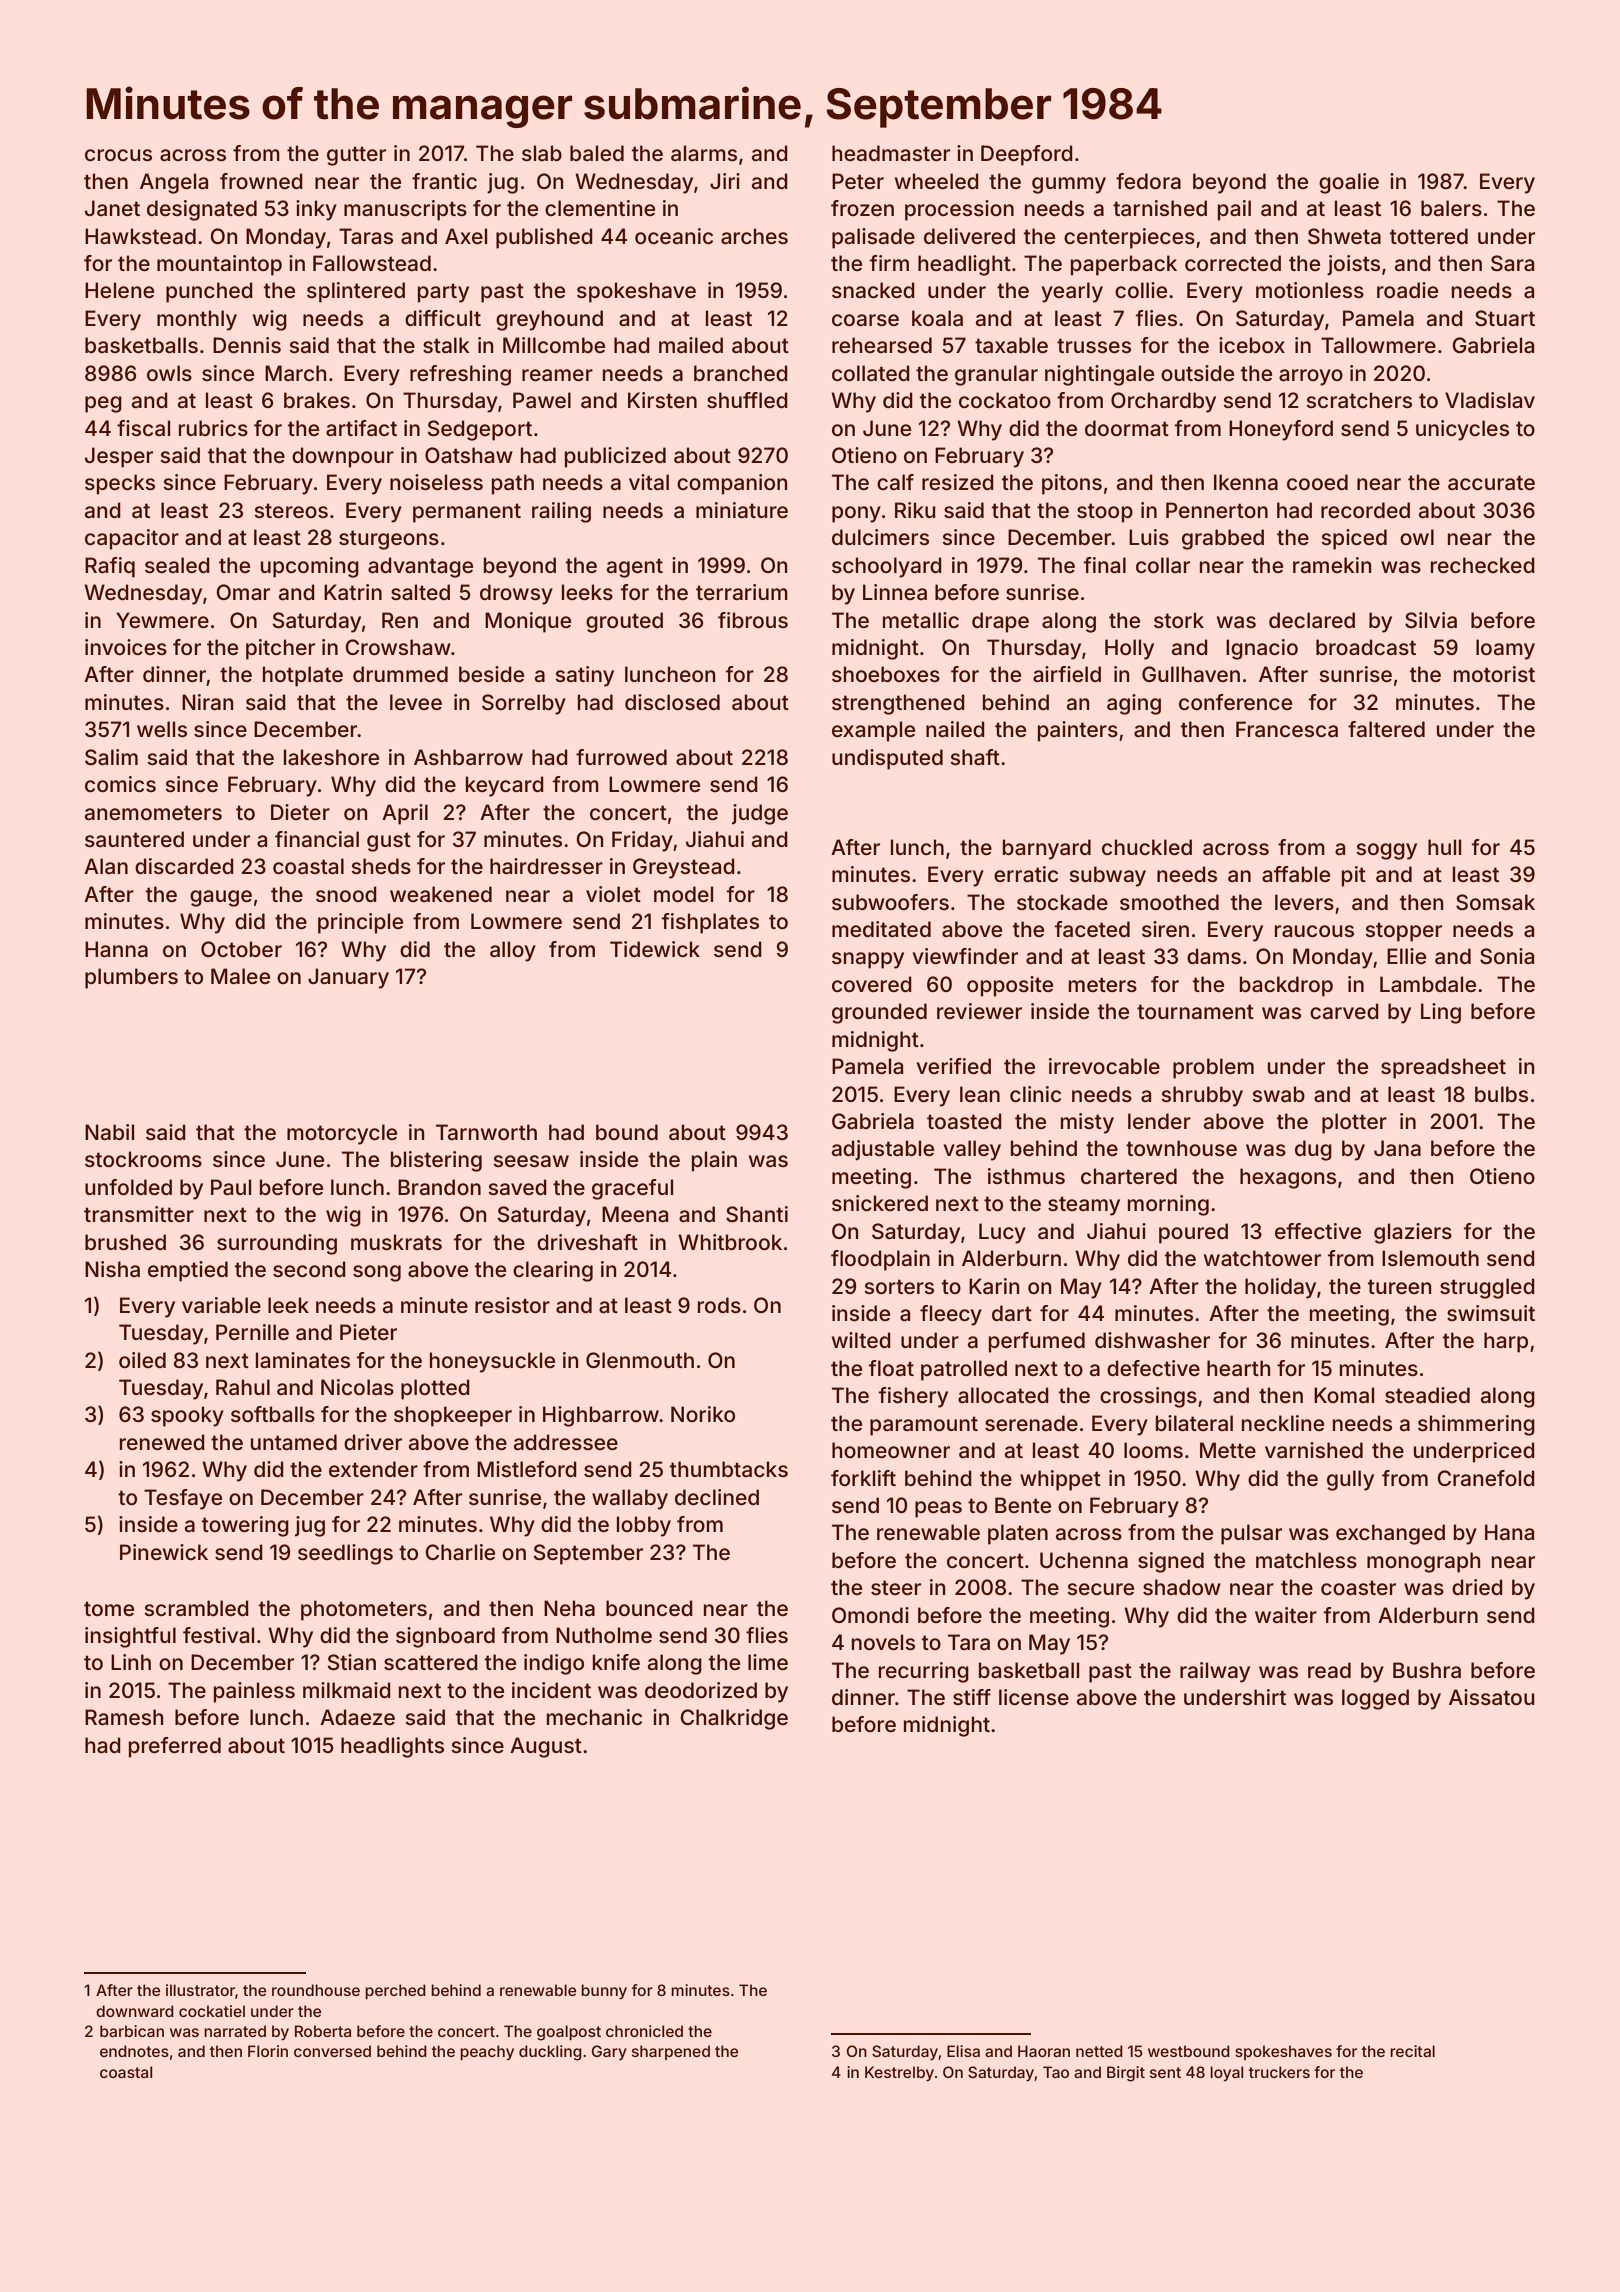 The height and width of the document is (2292, 1620). What do you see at coordinates (883, 1150) in the document?
I see `adjustable` at bounding box center [883, 1150].
